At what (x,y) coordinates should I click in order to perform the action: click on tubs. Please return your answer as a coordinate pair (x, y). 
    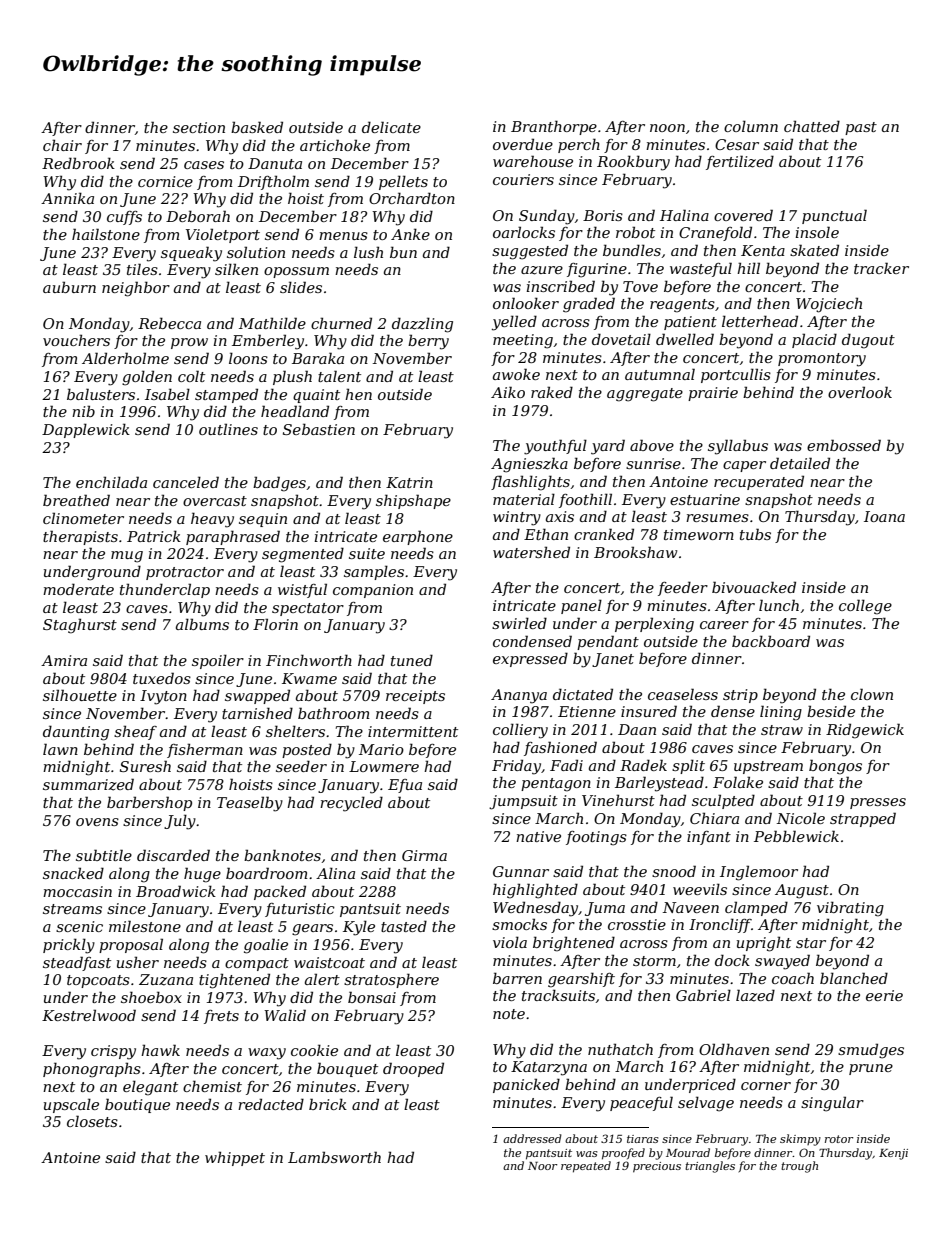
    Looking at the image, I should click on (755, 534).
